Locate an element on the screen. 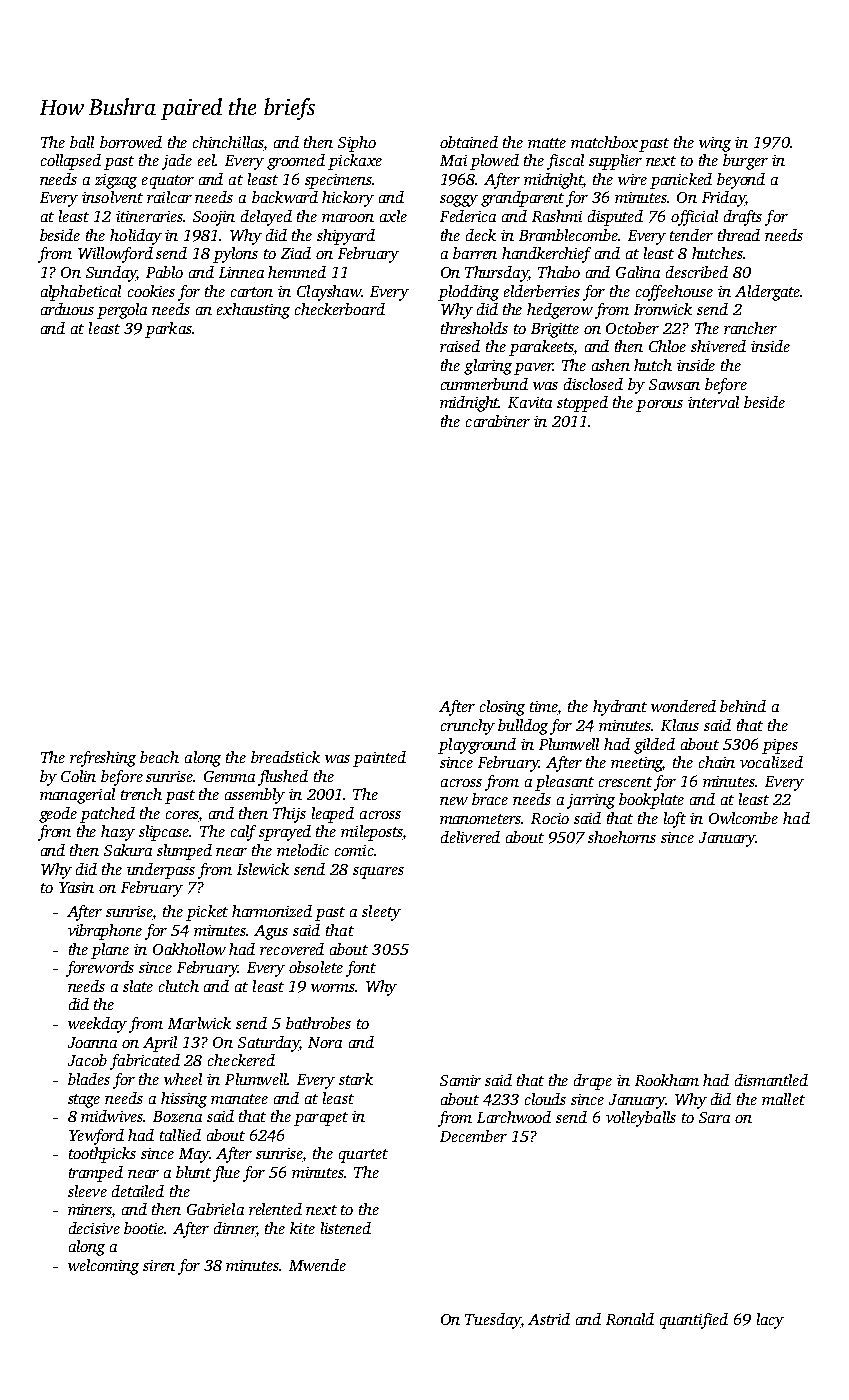  siren is located at coordinates (159, 1265).
